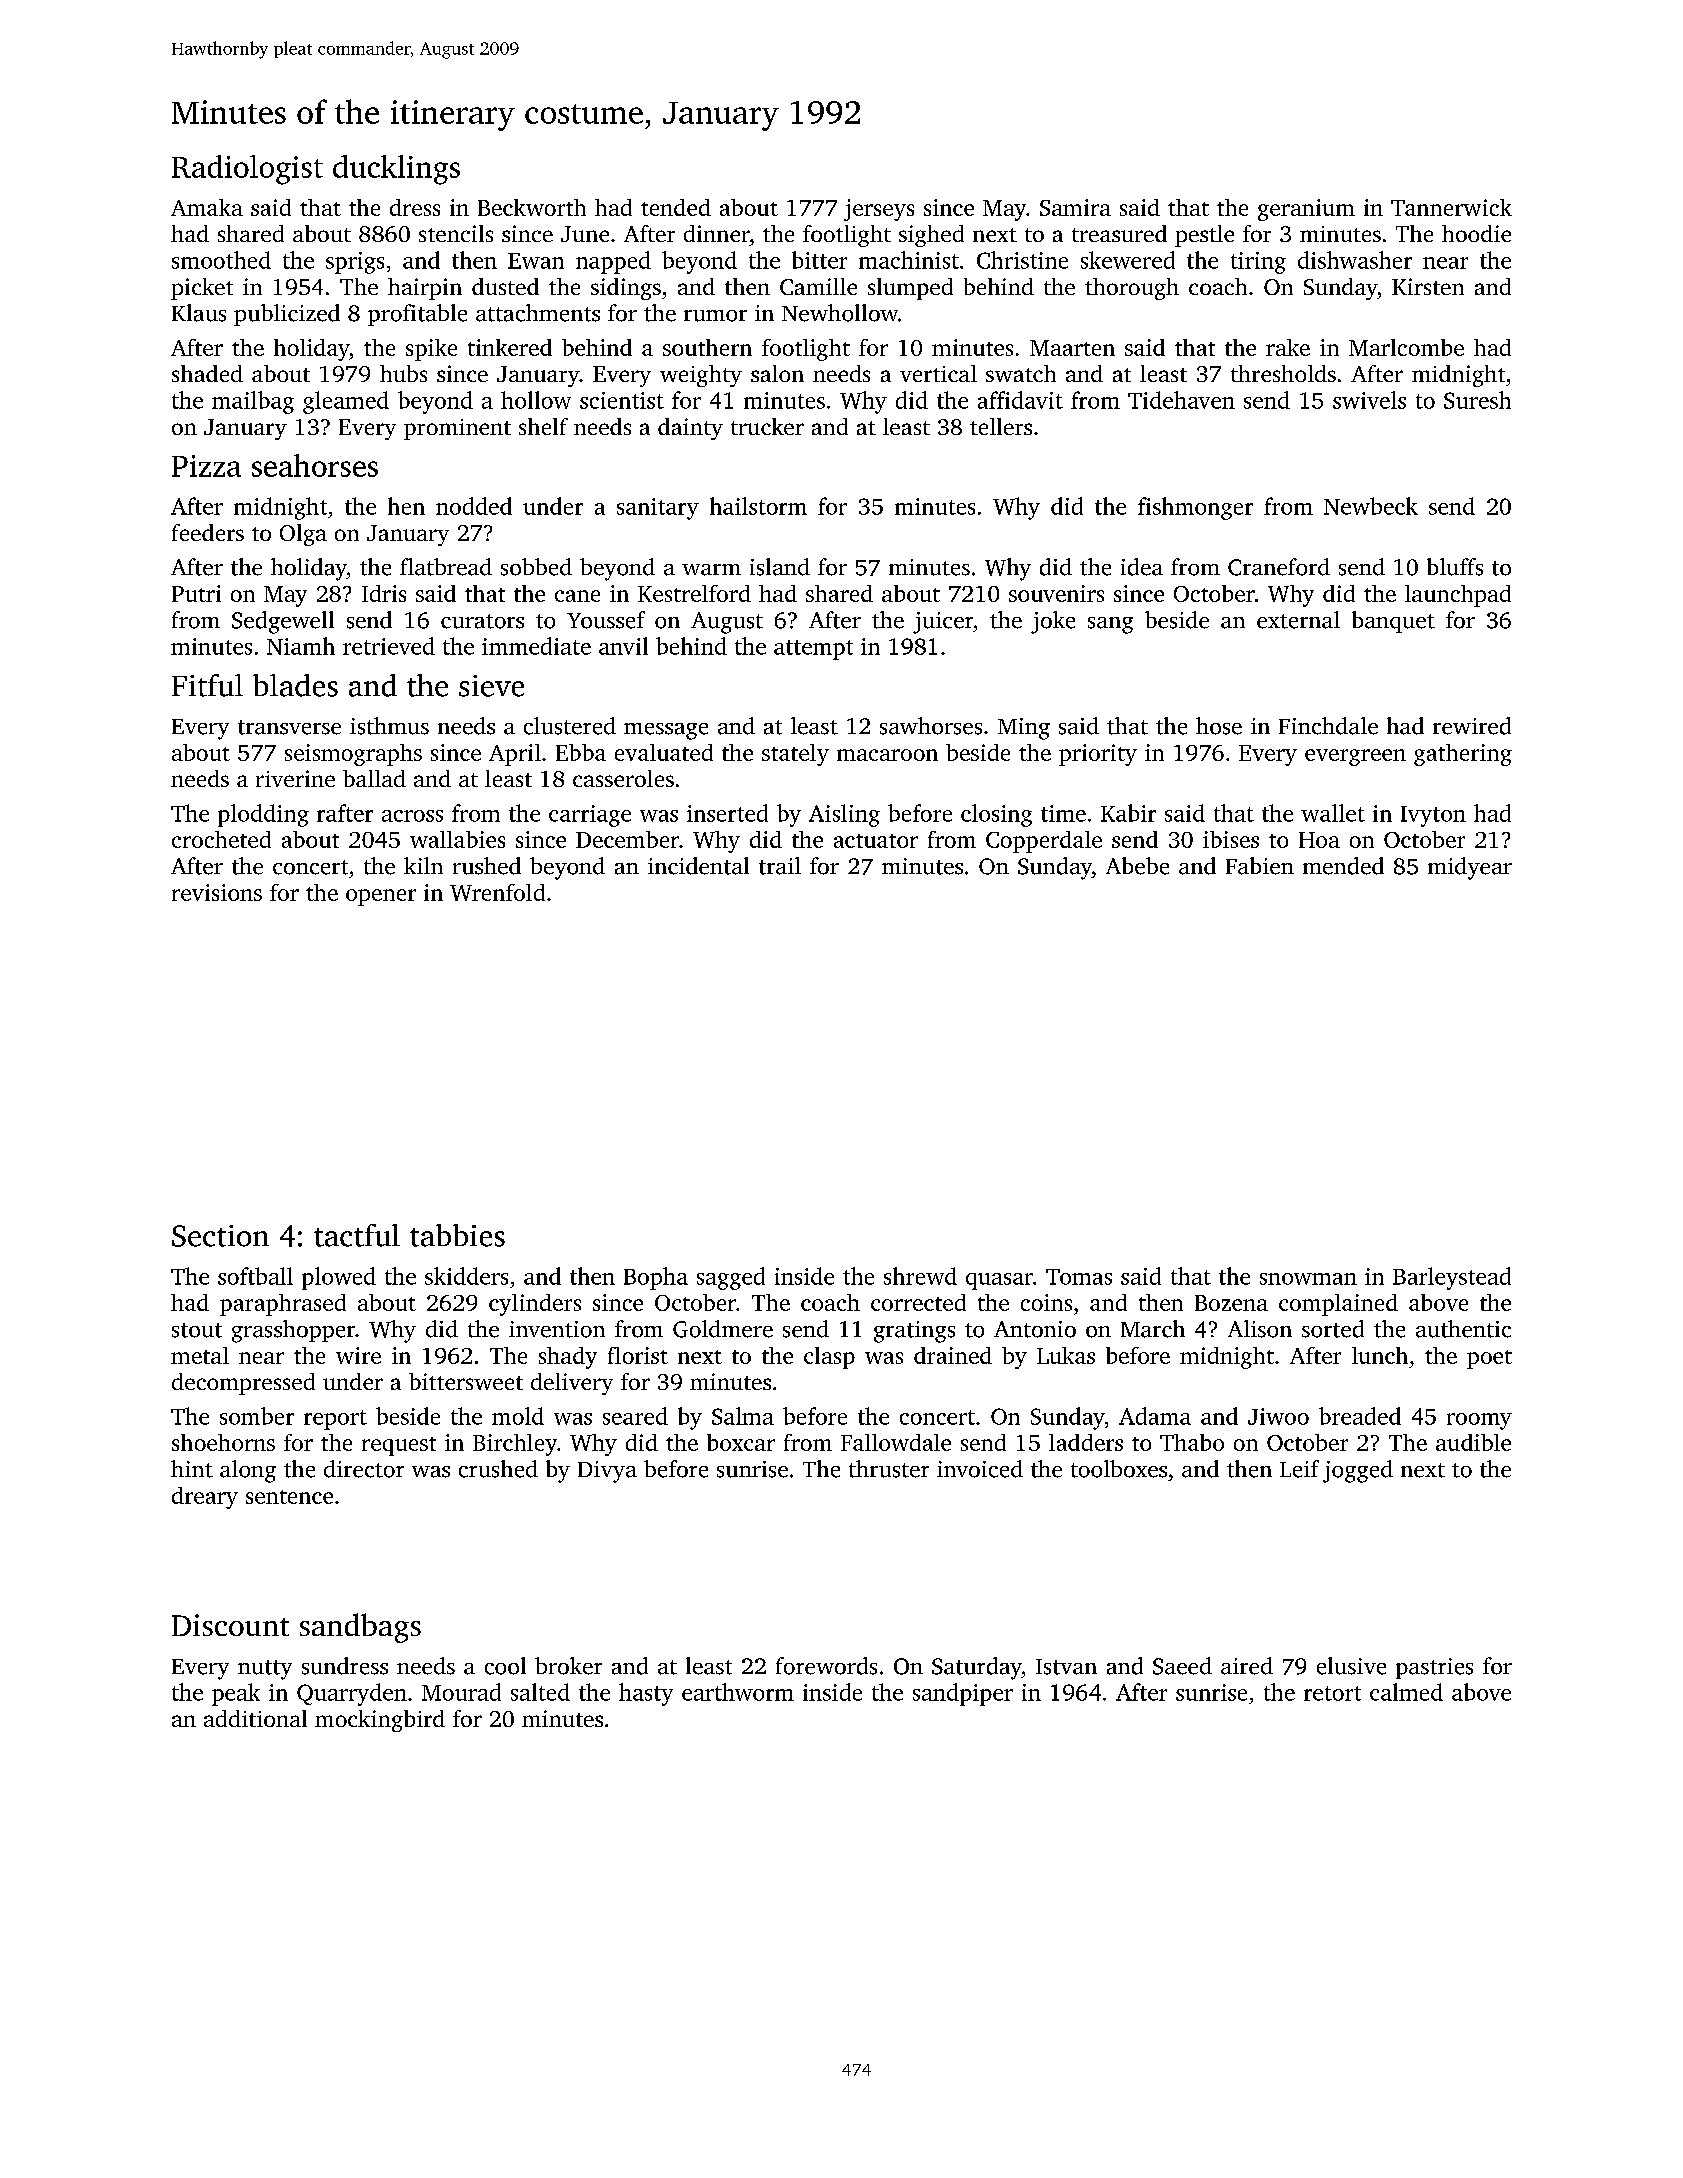 The width and height of the image is (1683, 2178). I want to click on shaded, so click(207, 373).
